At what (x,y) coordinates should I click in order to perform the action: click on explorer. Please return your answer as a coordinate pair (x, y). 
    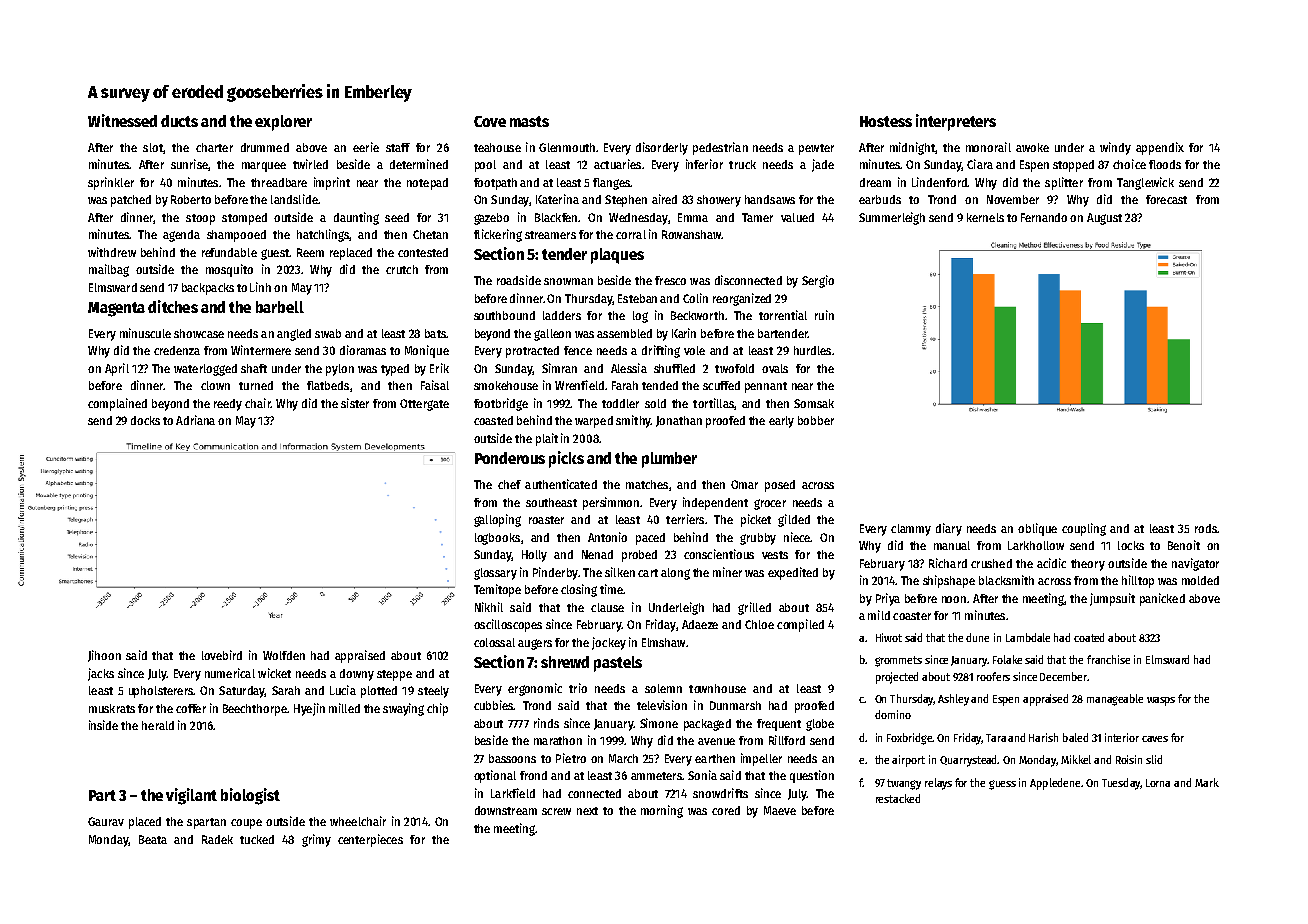
    Looking at the image, I should click on (283, 123).
